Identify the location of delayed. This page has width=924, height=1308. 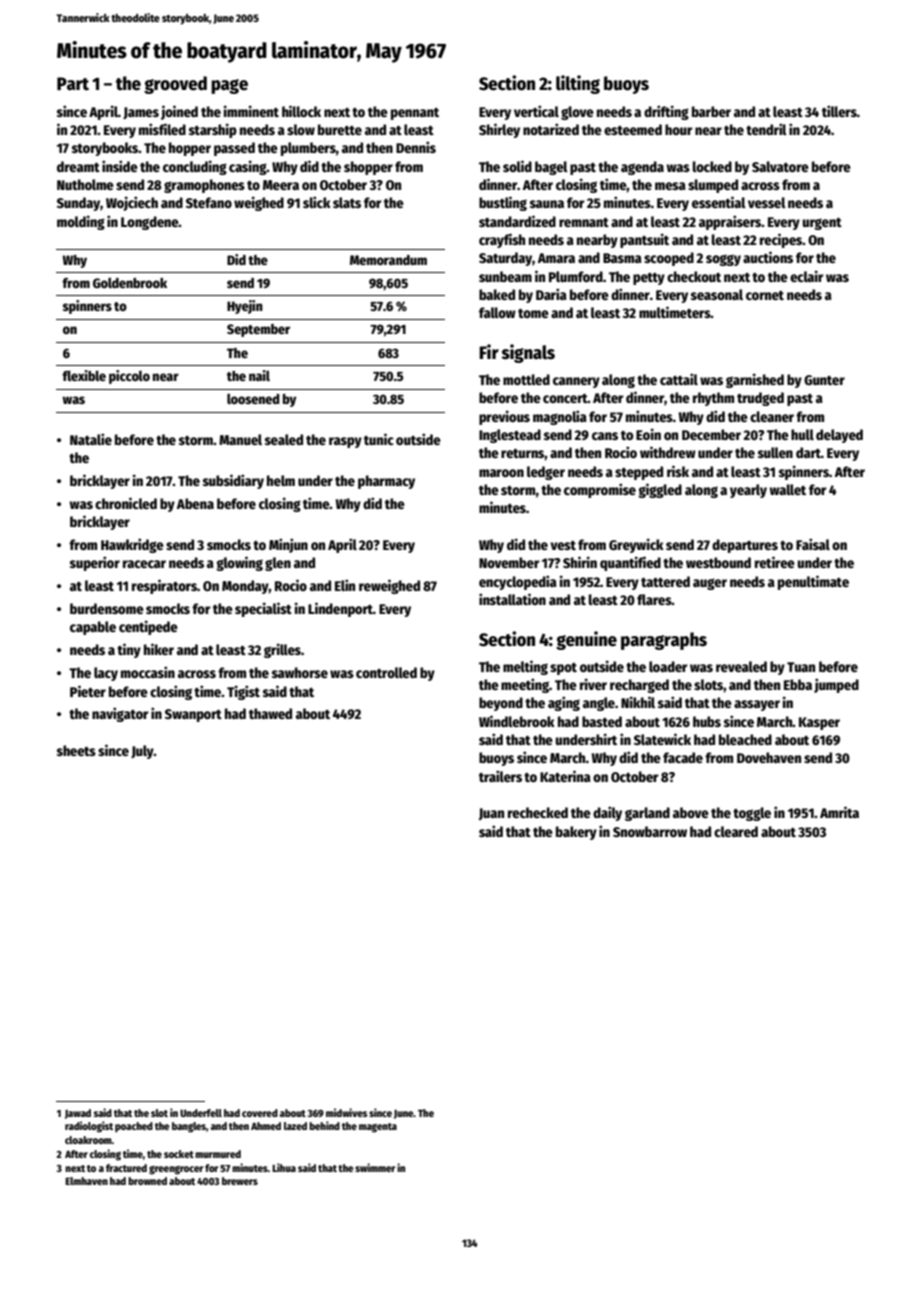
(839, 436).
